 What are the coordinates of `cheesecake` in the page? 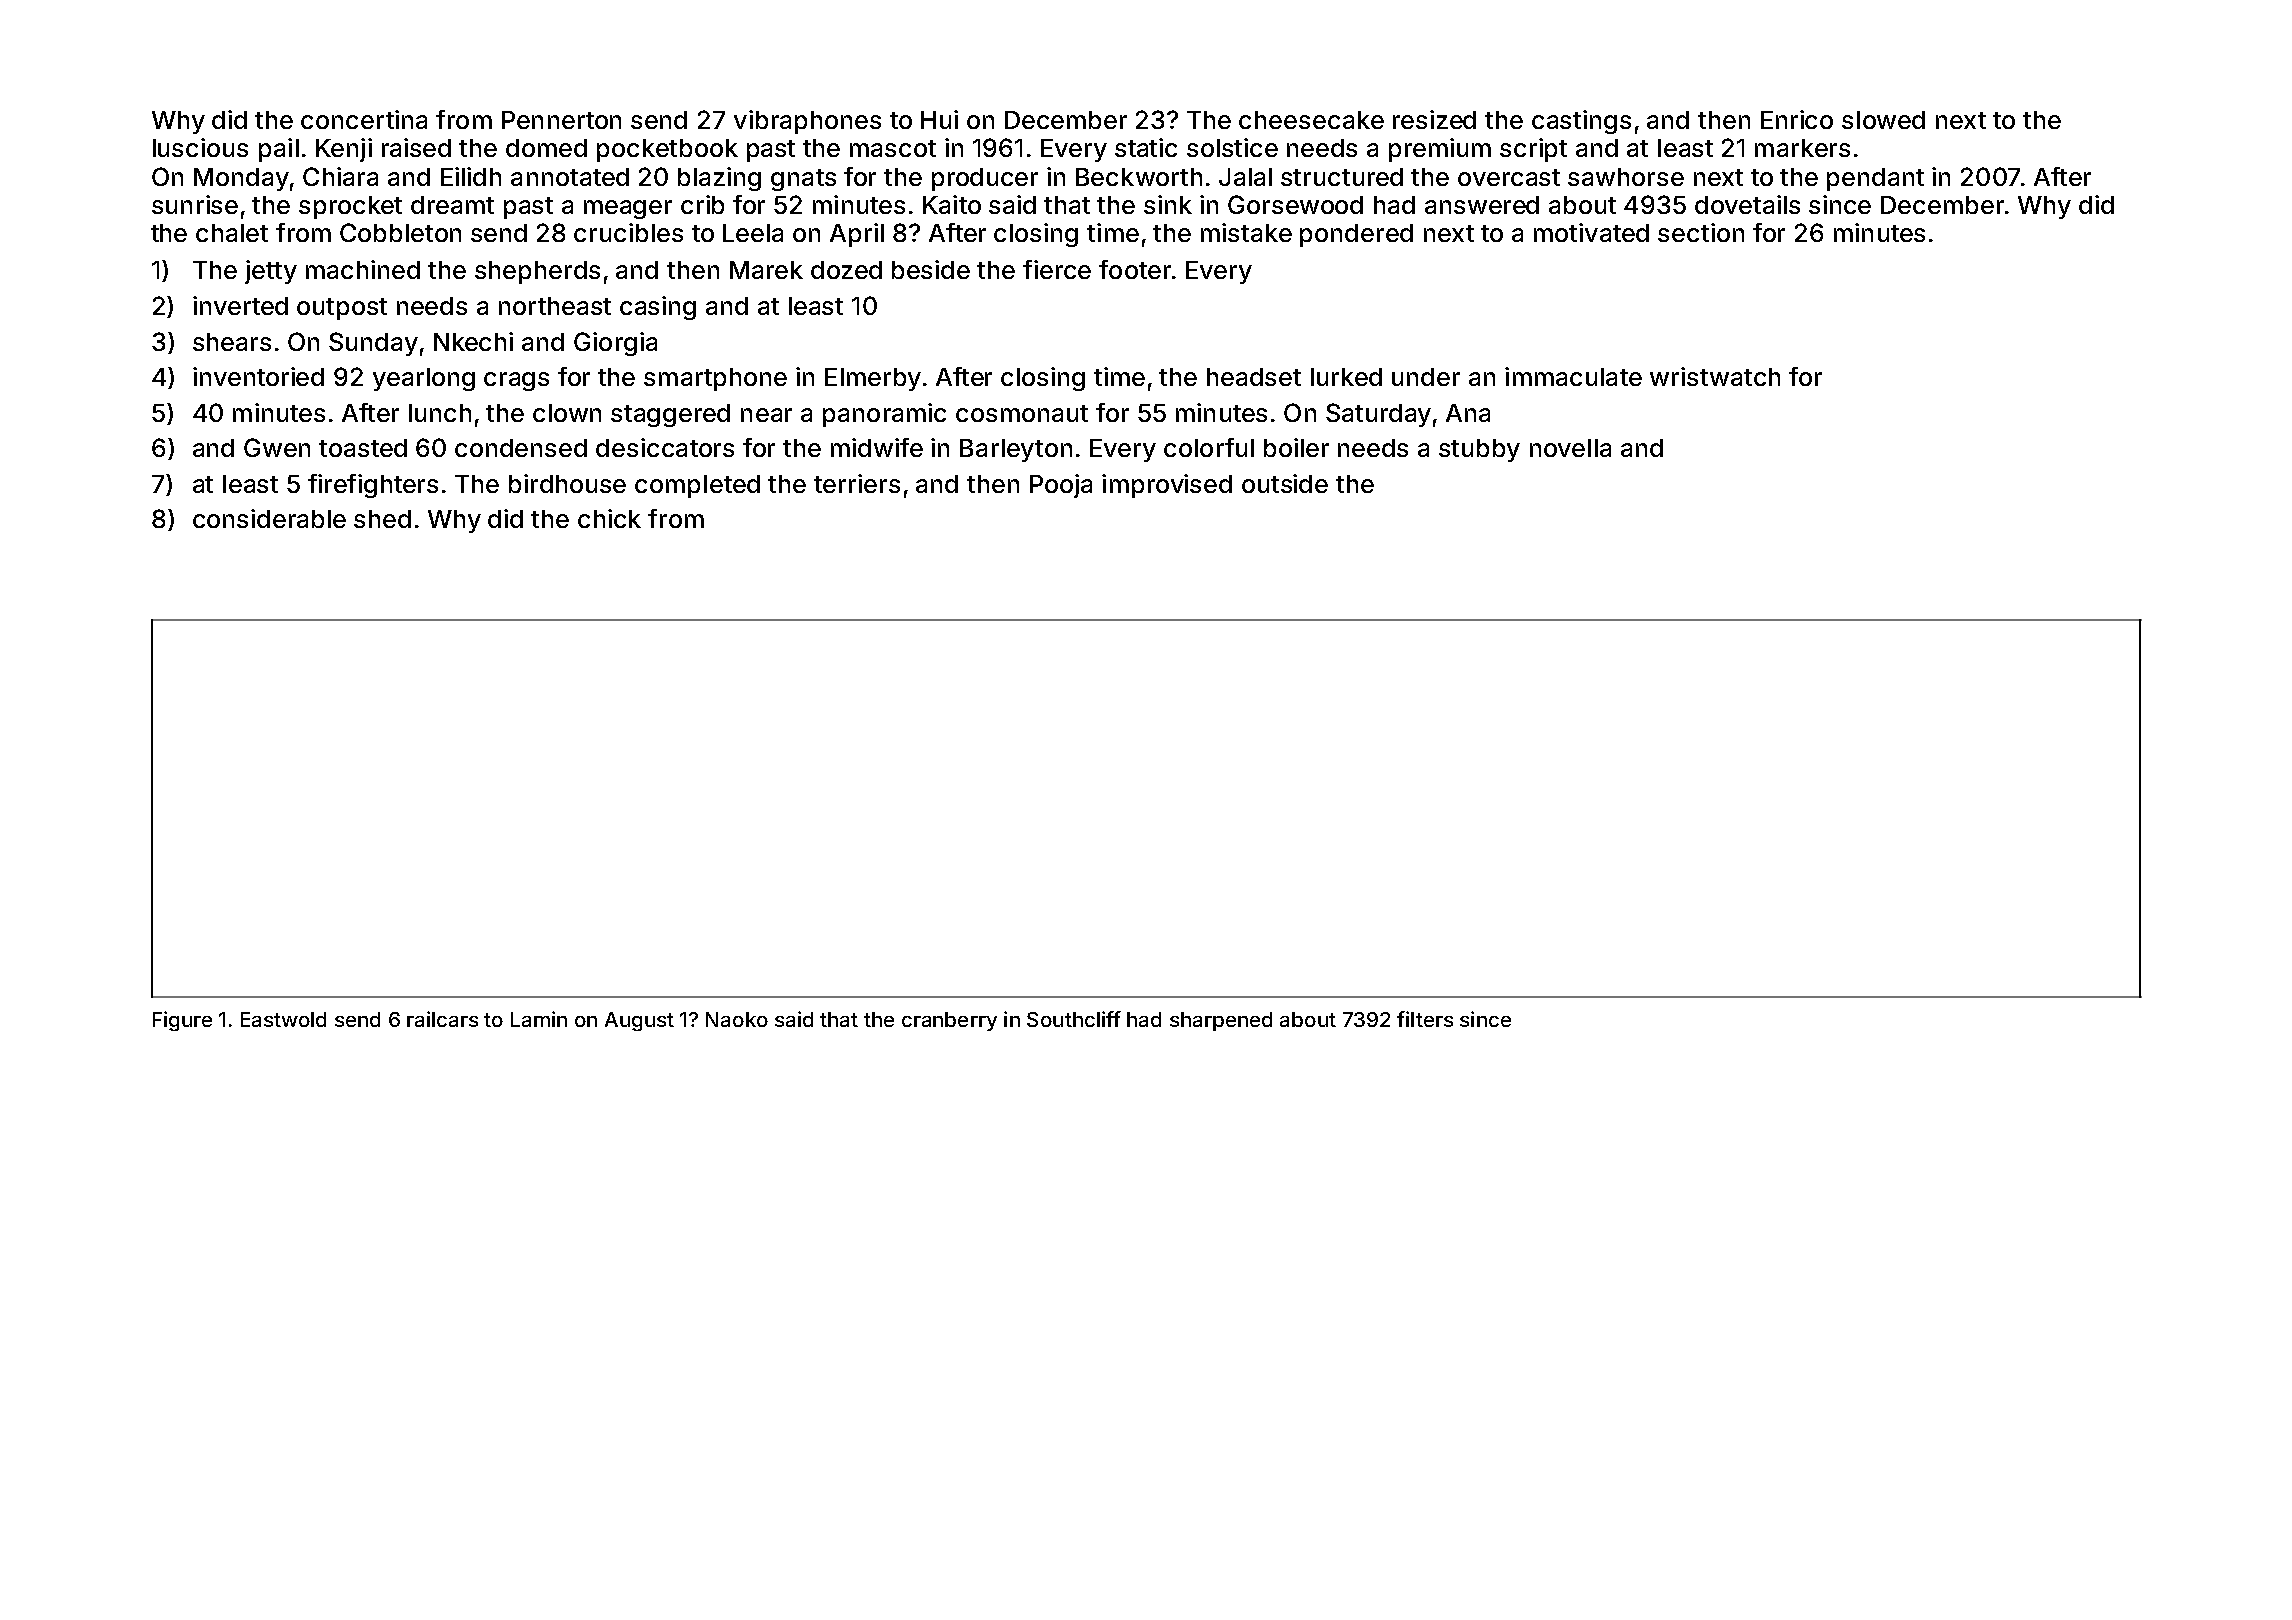 It's located at (1311, 120).
